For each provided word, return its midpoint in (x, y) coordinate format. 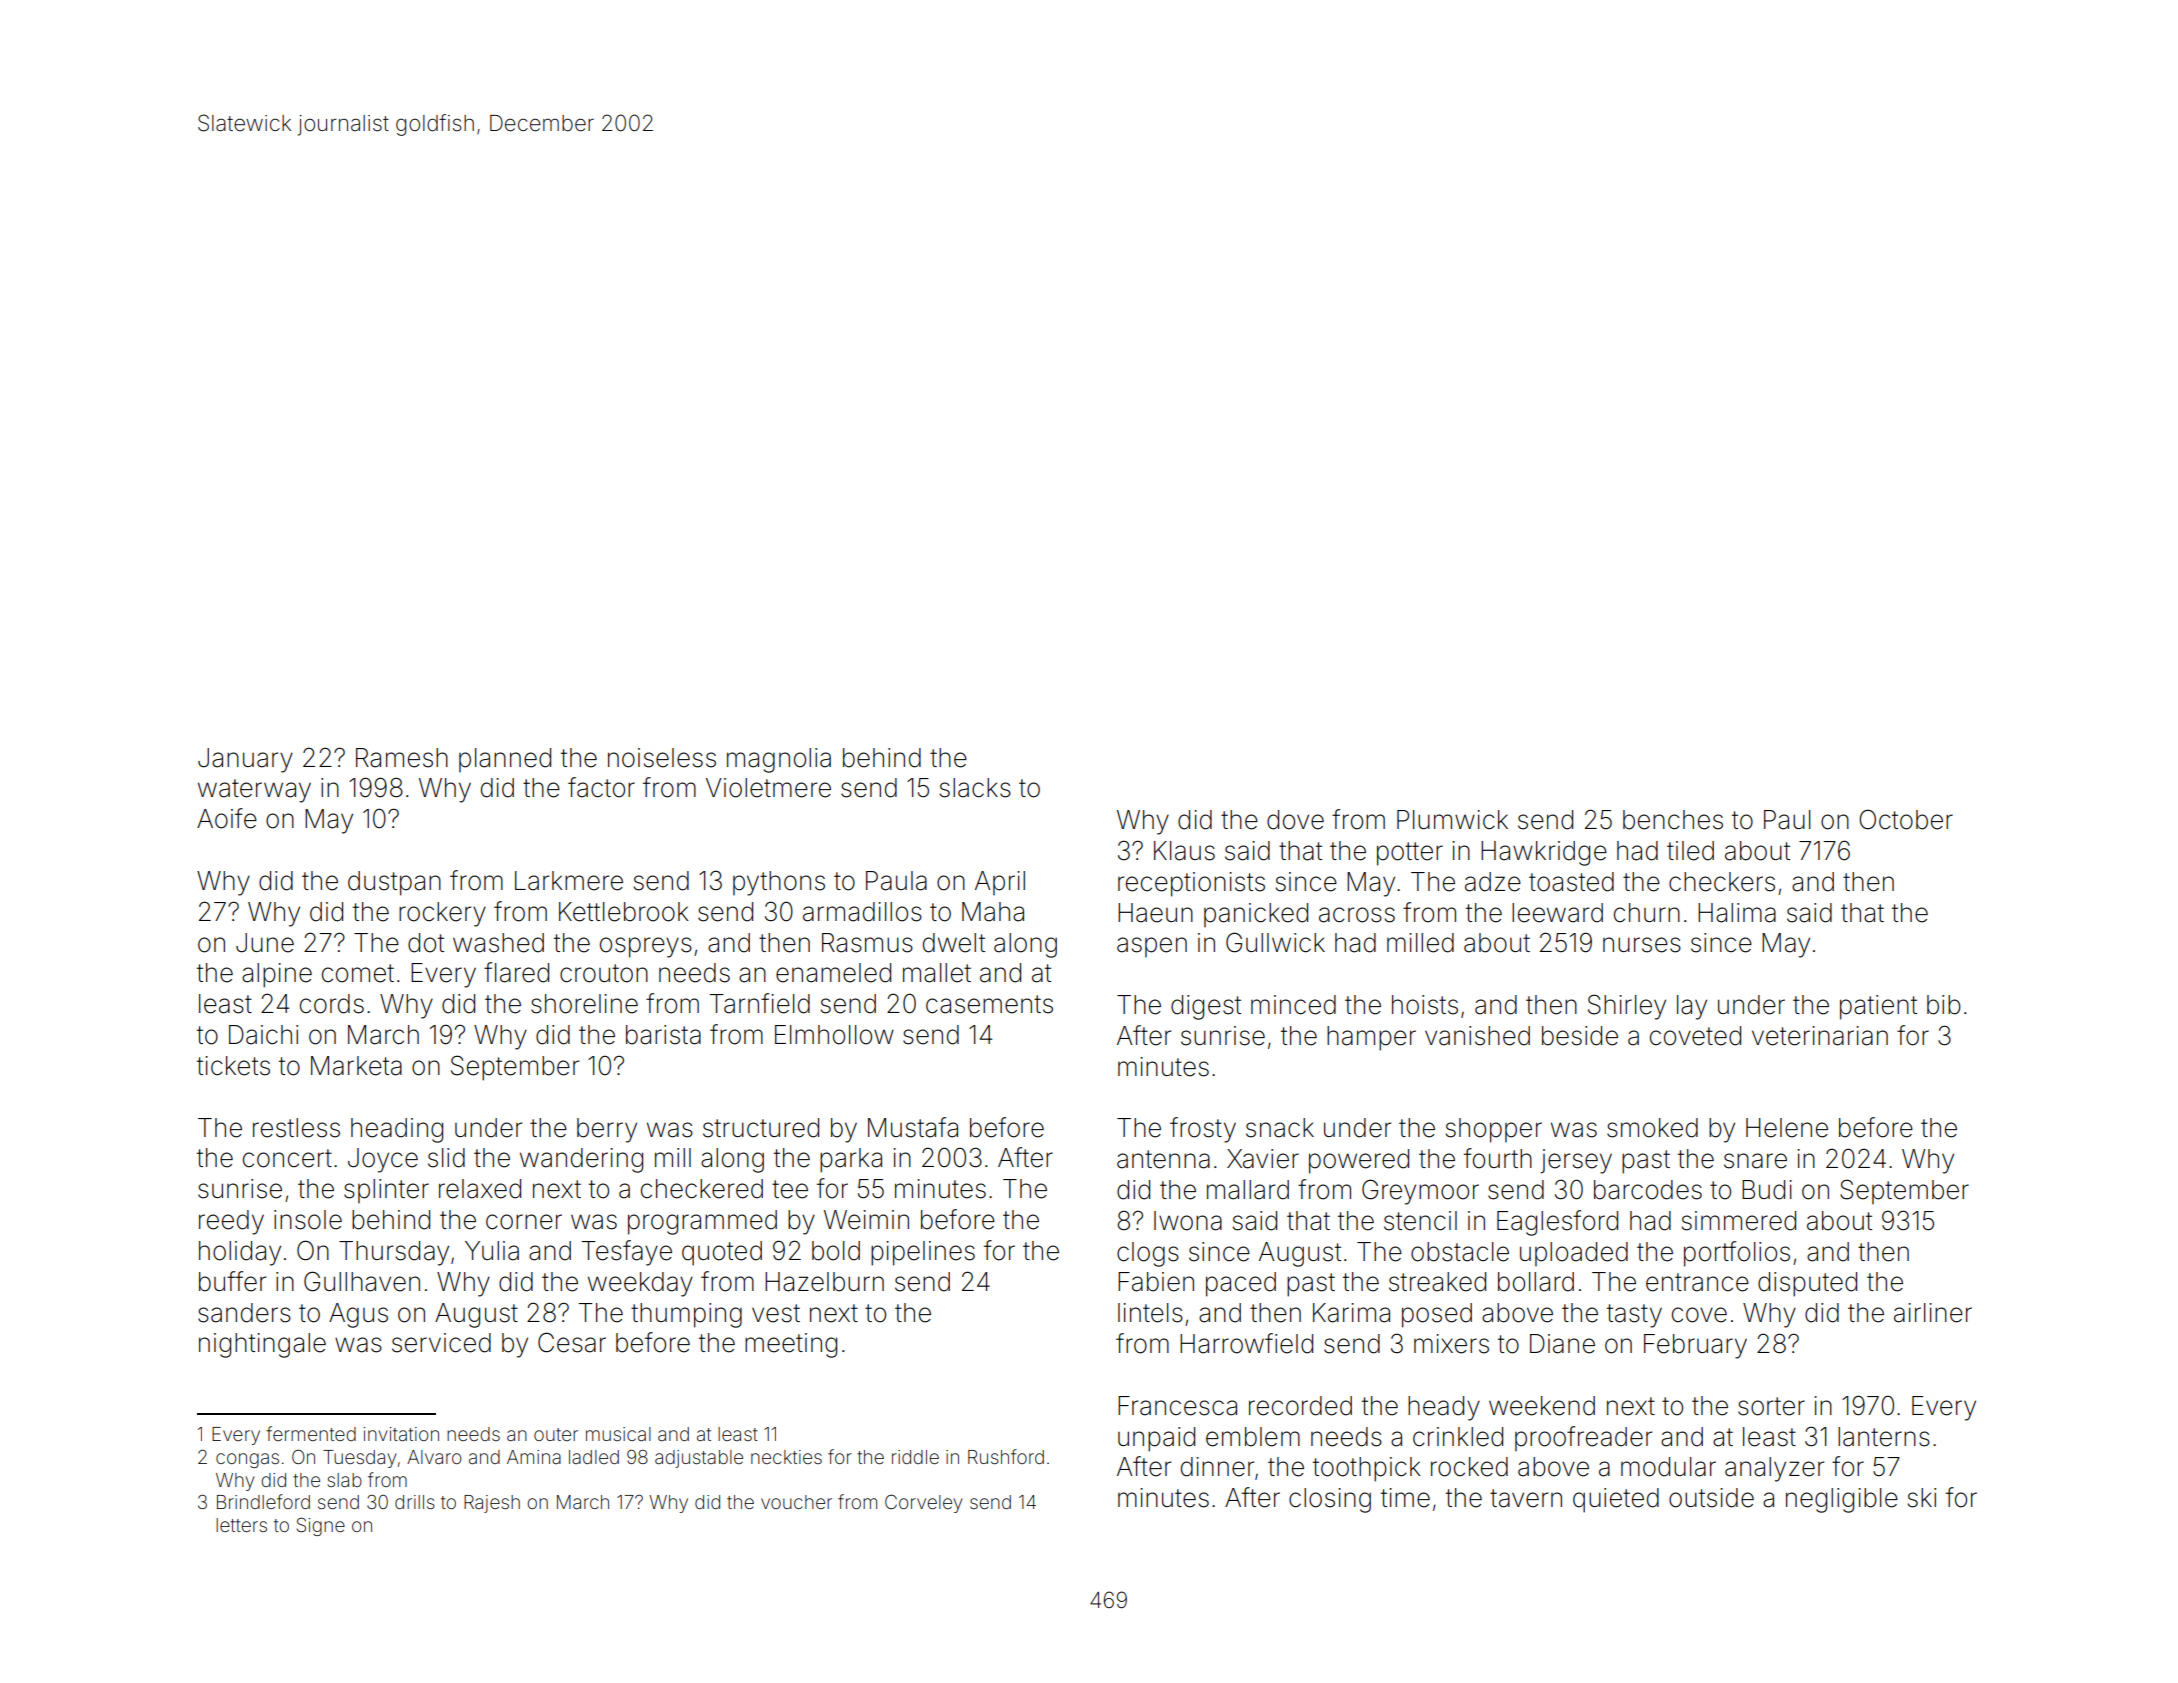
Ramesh (402, 758)
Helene (1787, 1128)
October (1906, 819)
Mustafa (913, 1127)
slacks (975, 788)
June (265, 943)
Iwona (1188, 1221)
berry (607, 1130)
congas (247, 1460)
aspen (1152, 947)
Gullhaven (362, 1281)
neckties (786, 1457)
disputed (1807, 1284)
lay (1692, 1007)
